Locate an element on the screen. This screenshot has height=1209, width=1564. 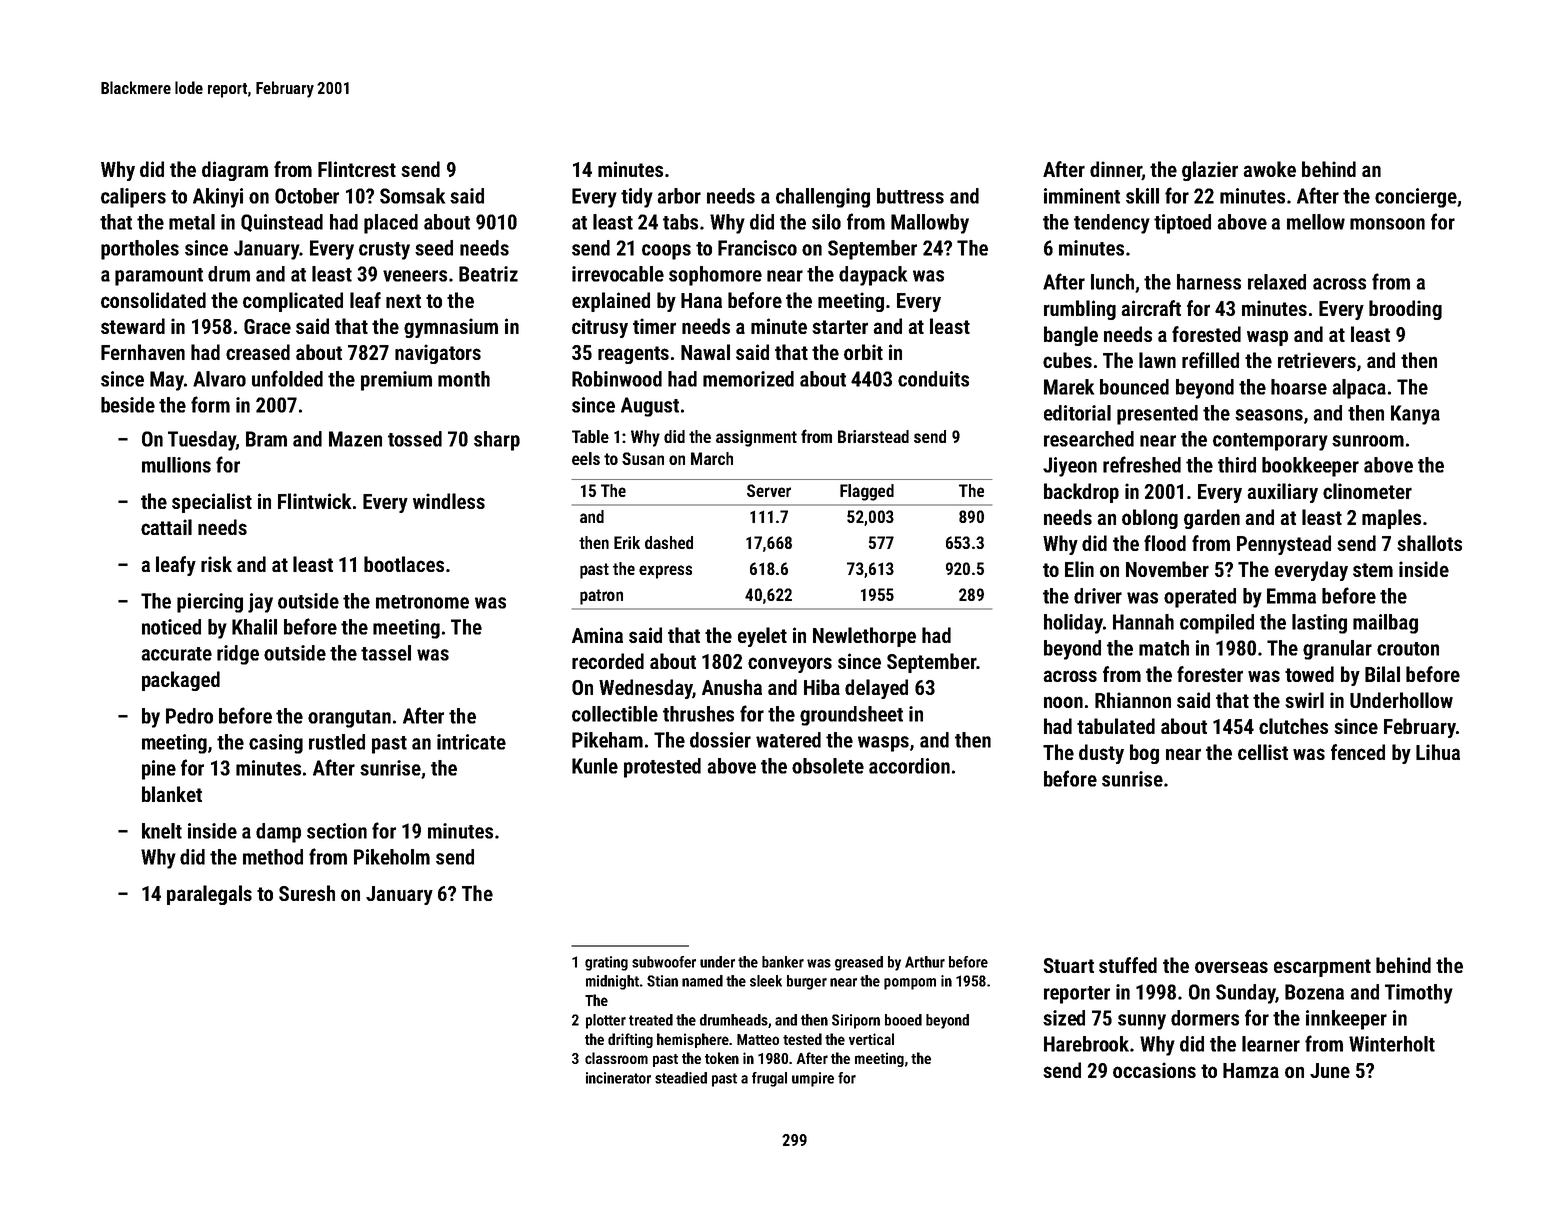
section is located at coordinates (337, 831).
